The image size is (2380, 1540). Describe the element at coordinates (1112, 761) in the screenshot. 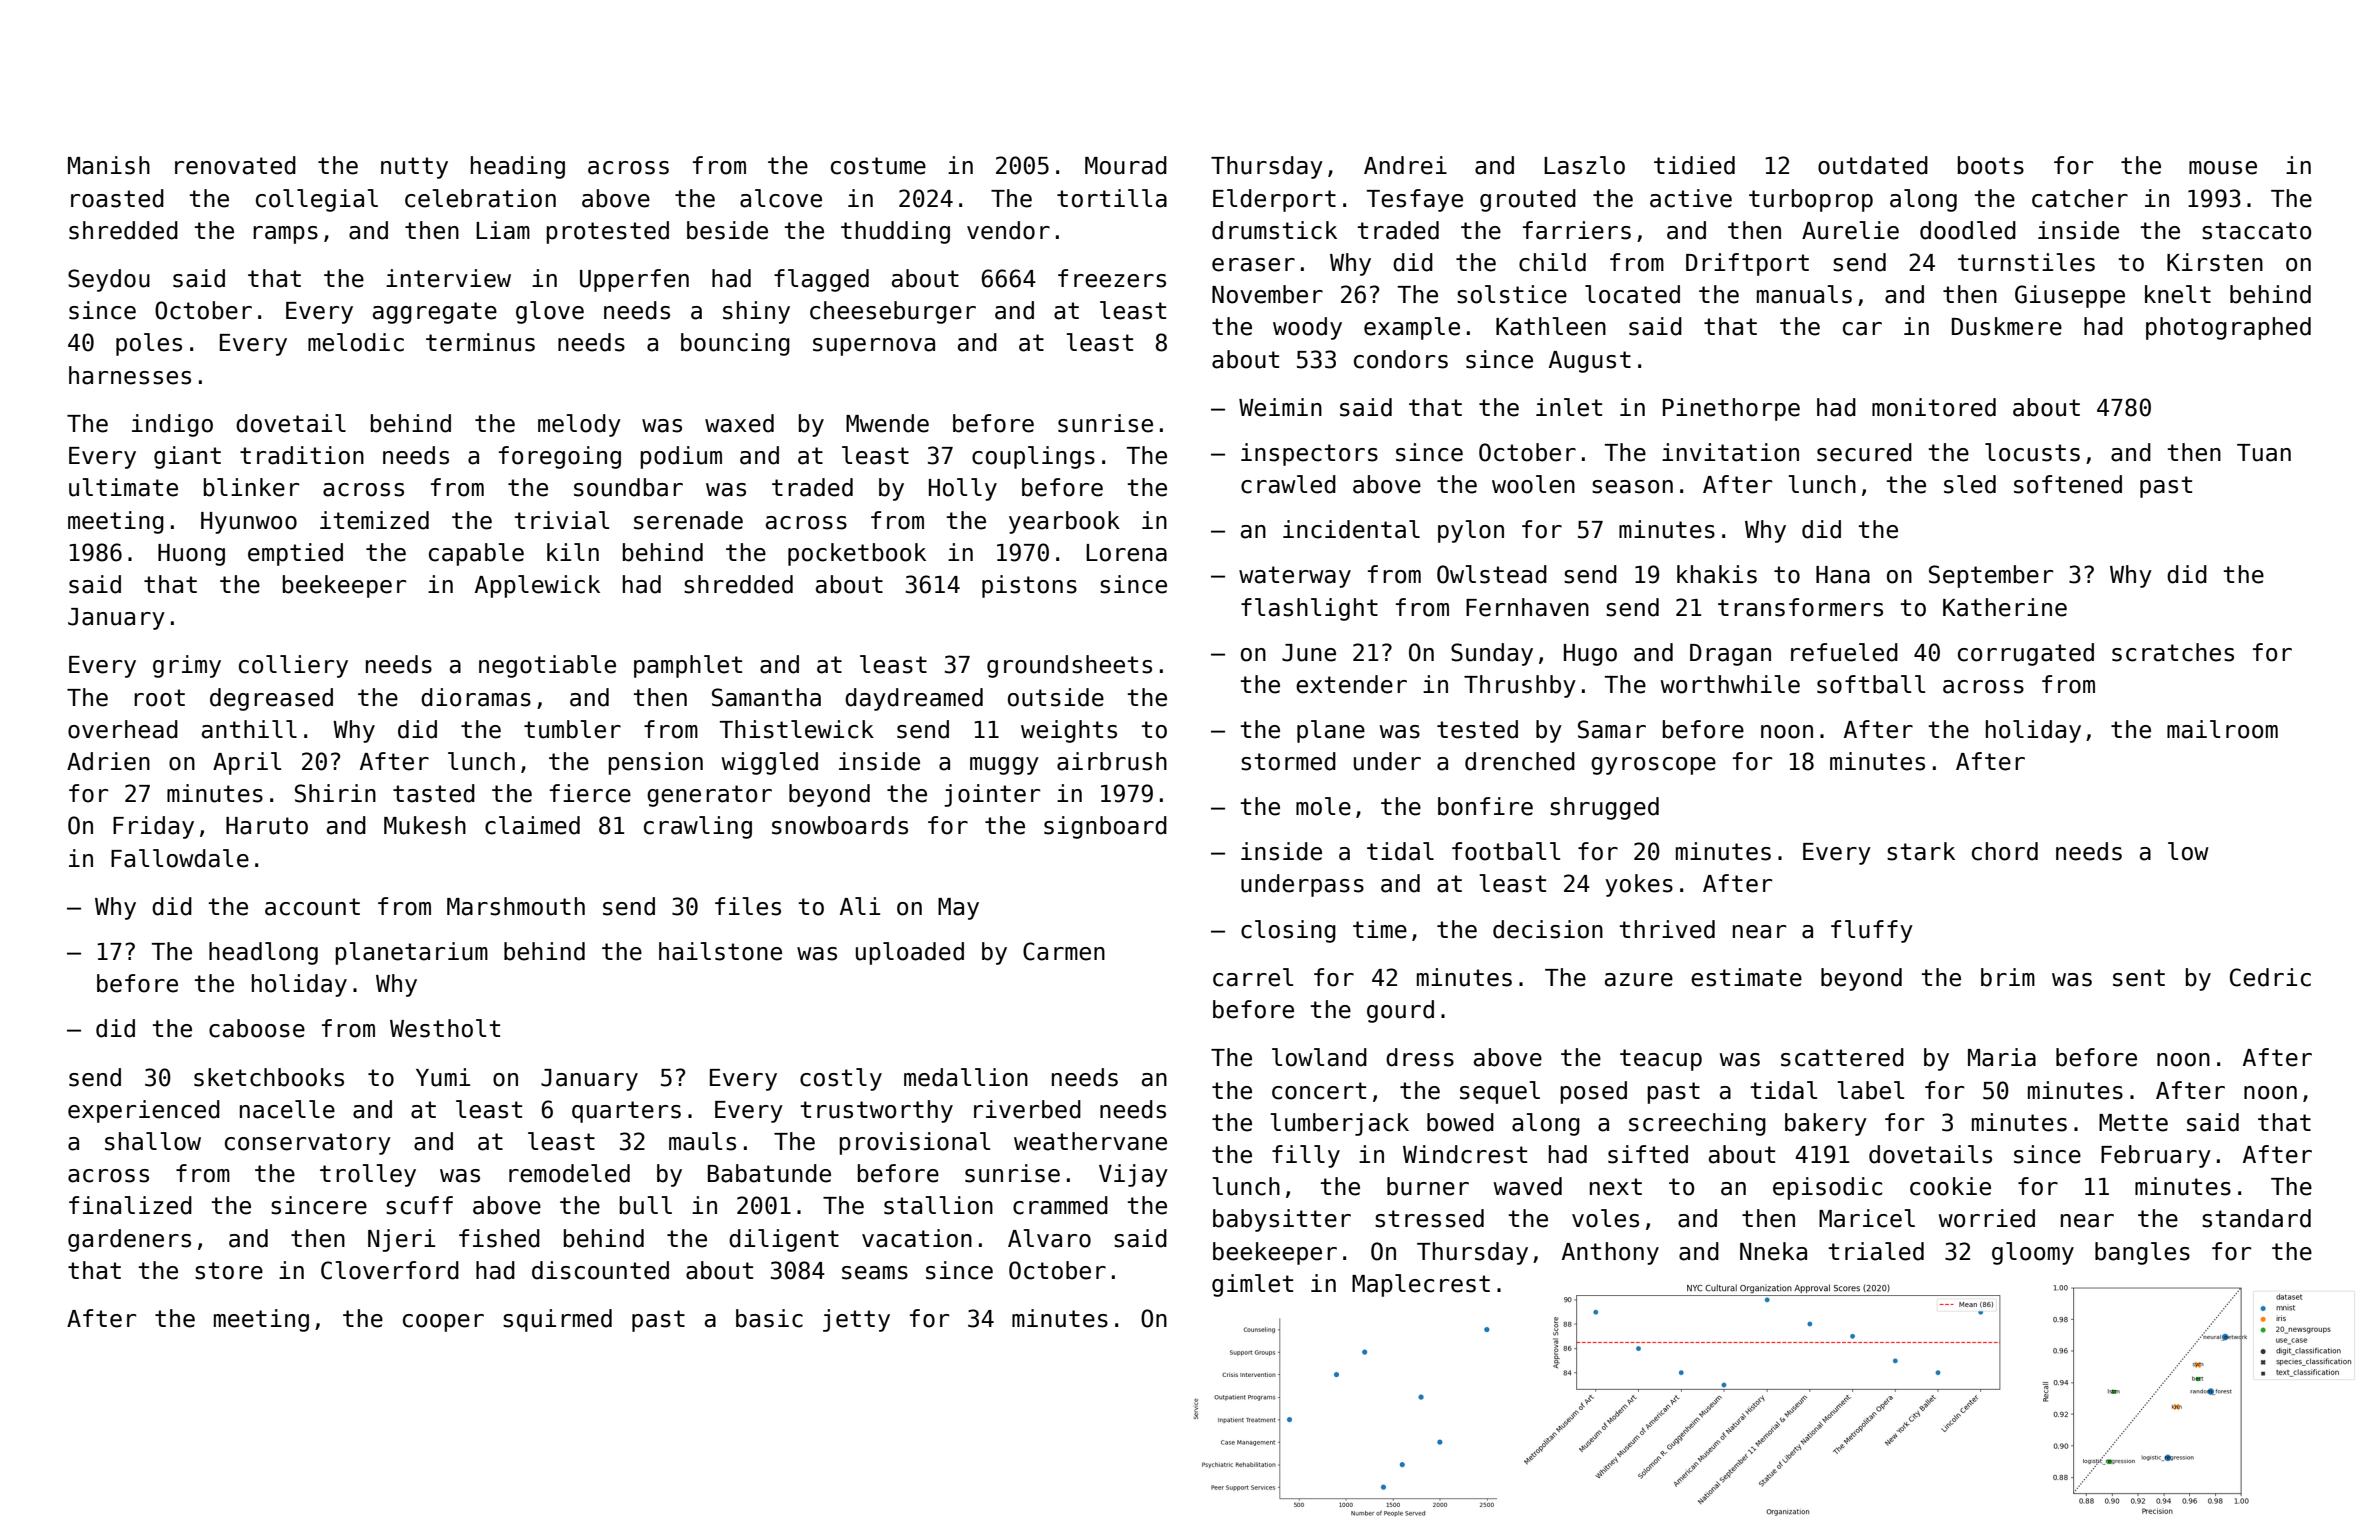

I see `airbrush` at that location.
